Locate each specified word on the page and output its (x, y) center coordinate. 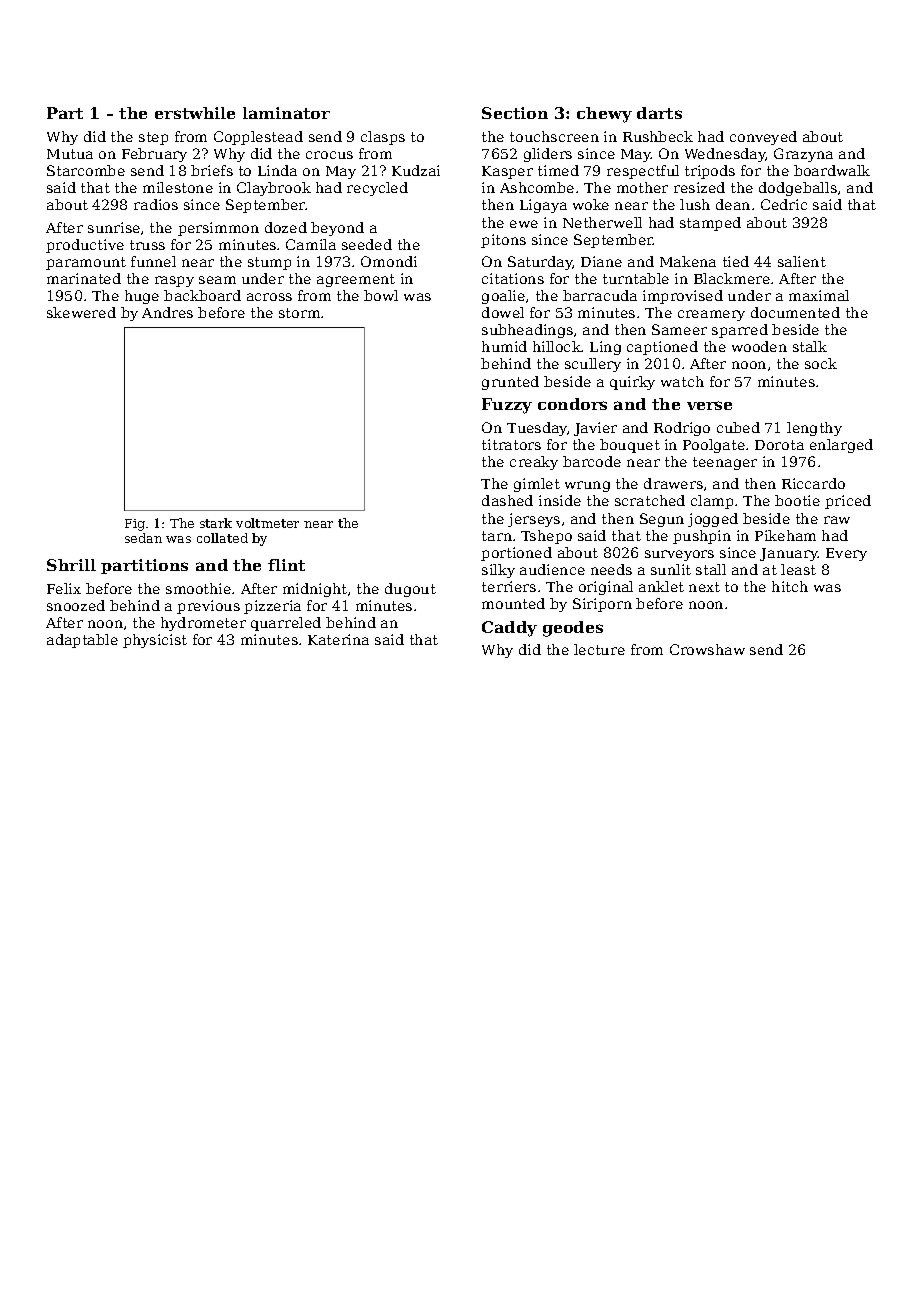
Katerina (338, 639)
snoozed (76, 605)
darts (659, 113)
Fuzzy (507, 406)
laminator (286, 113)
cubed (738, 427)
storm (299, 313)
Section (515, 113)
